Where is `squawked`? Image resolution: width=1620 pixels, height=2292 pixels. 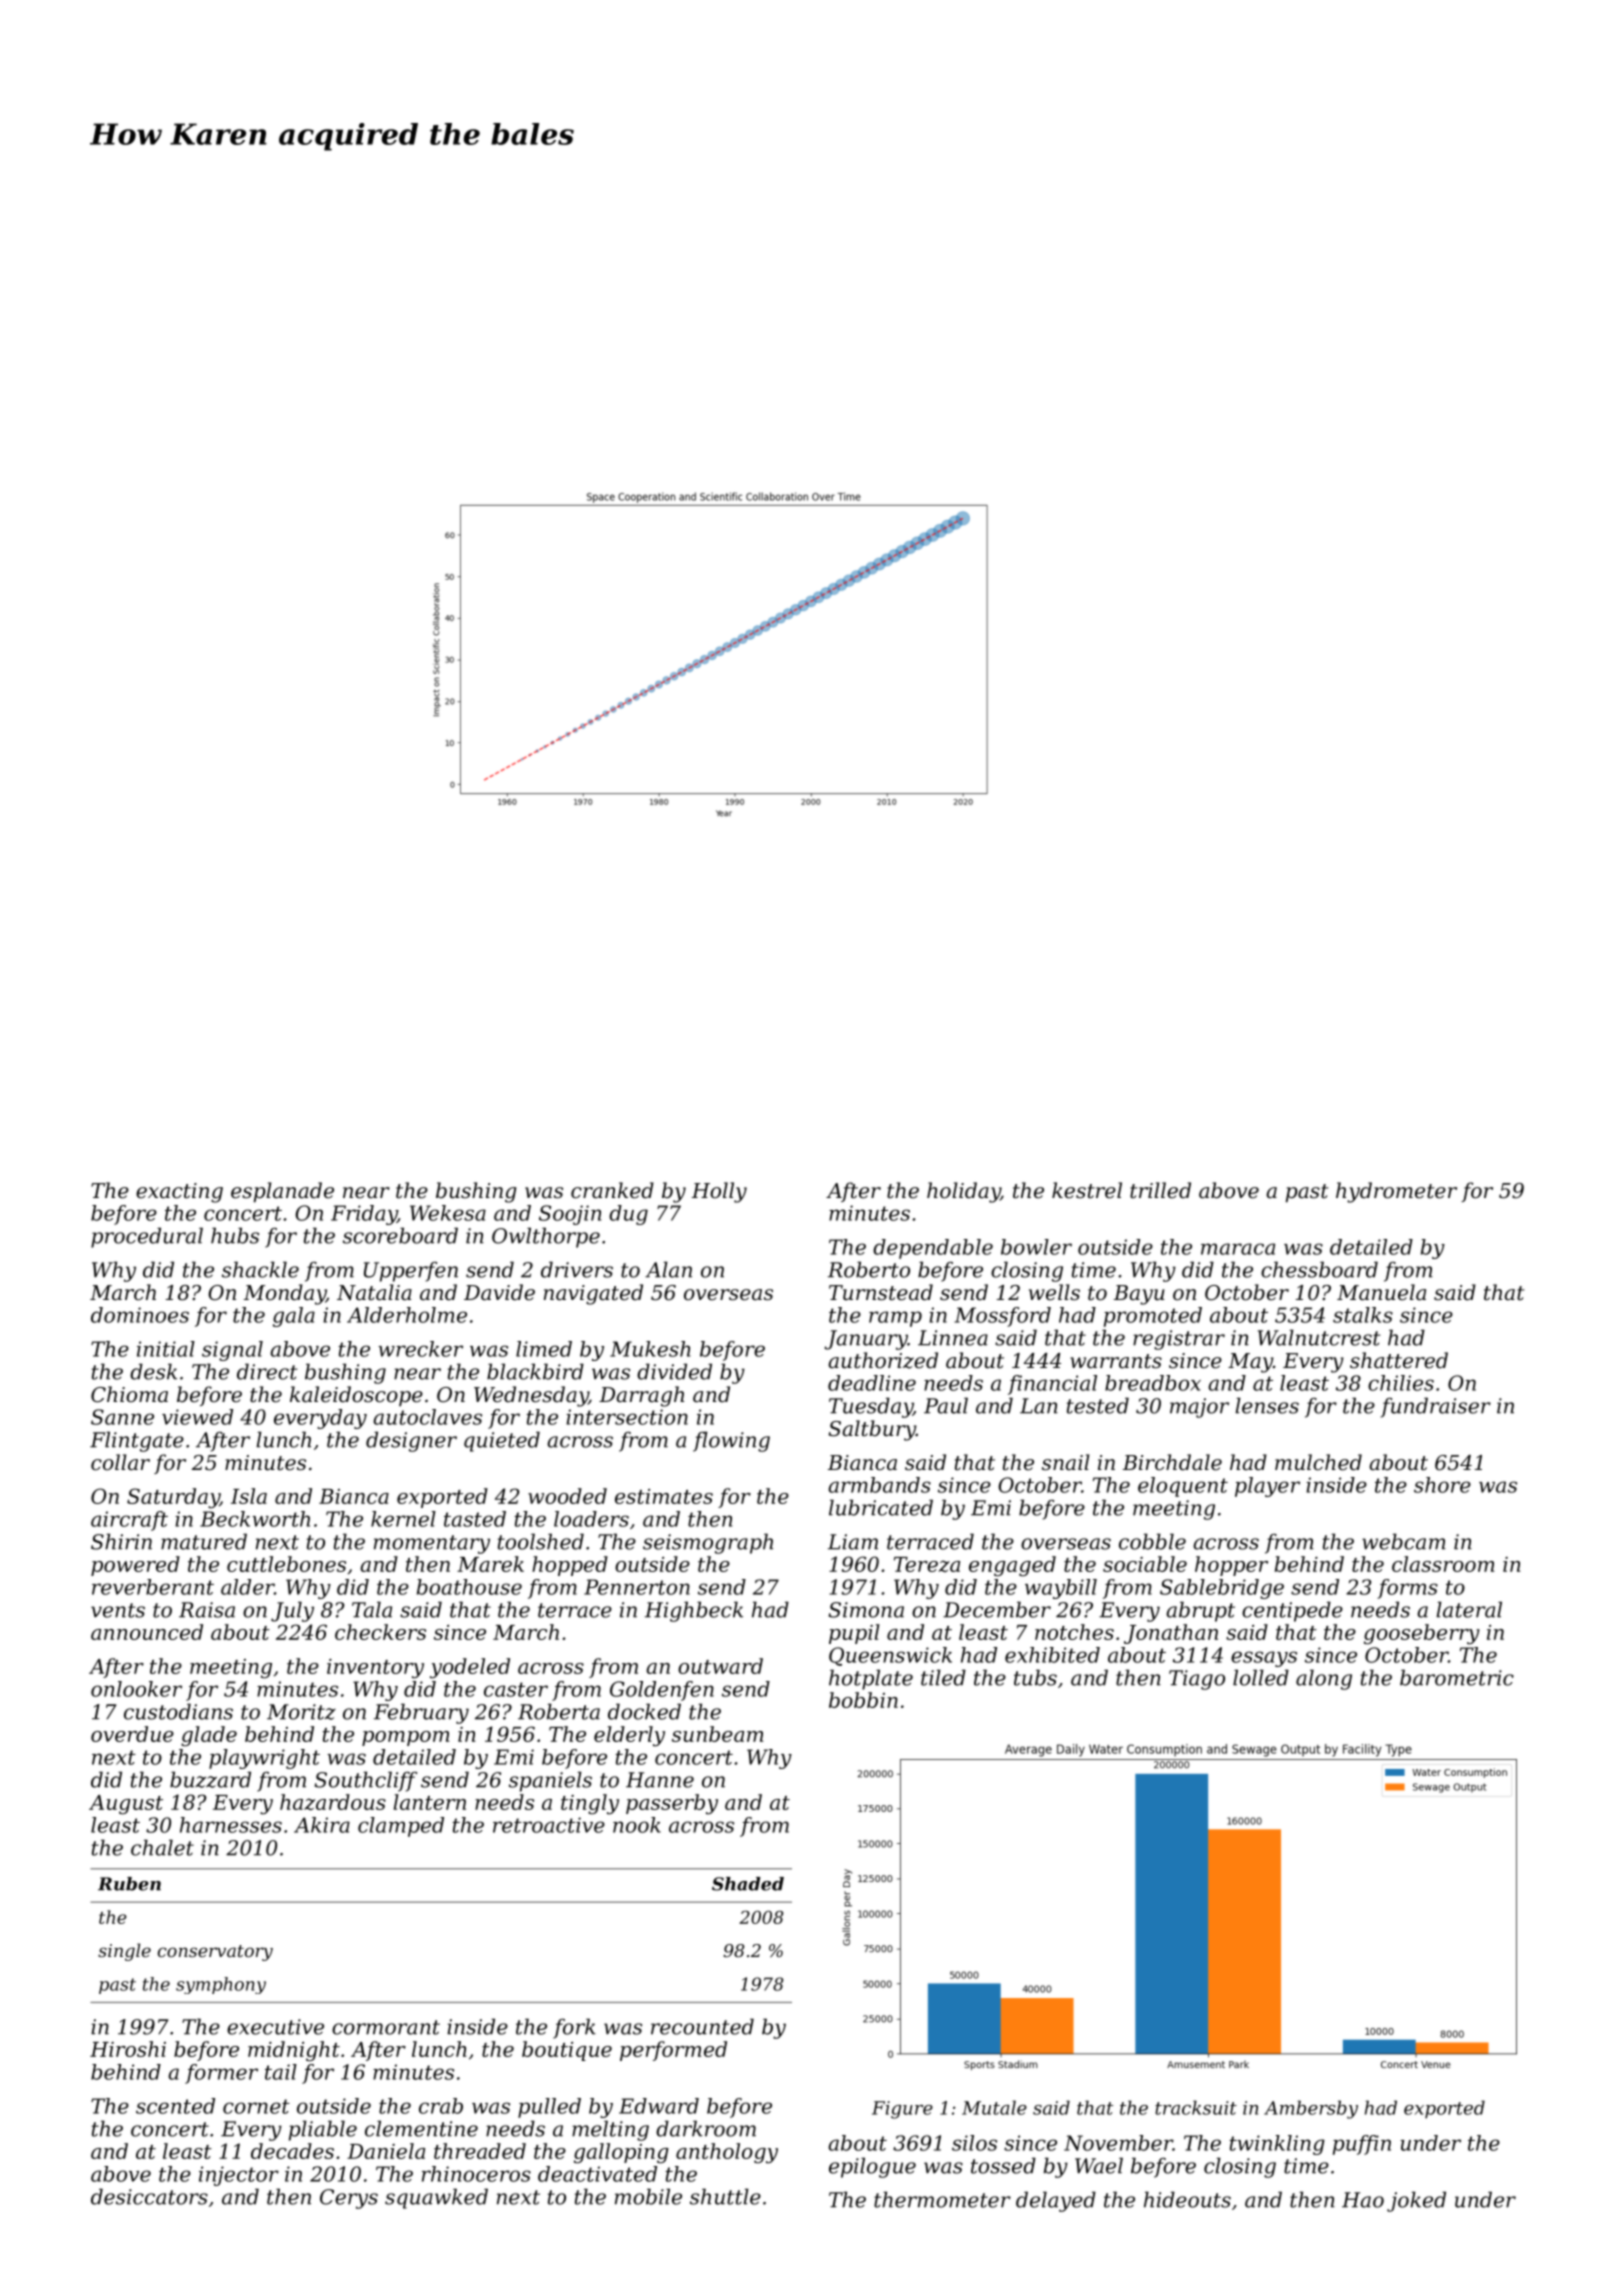 squawked is located at coordinates (436, 2198).
